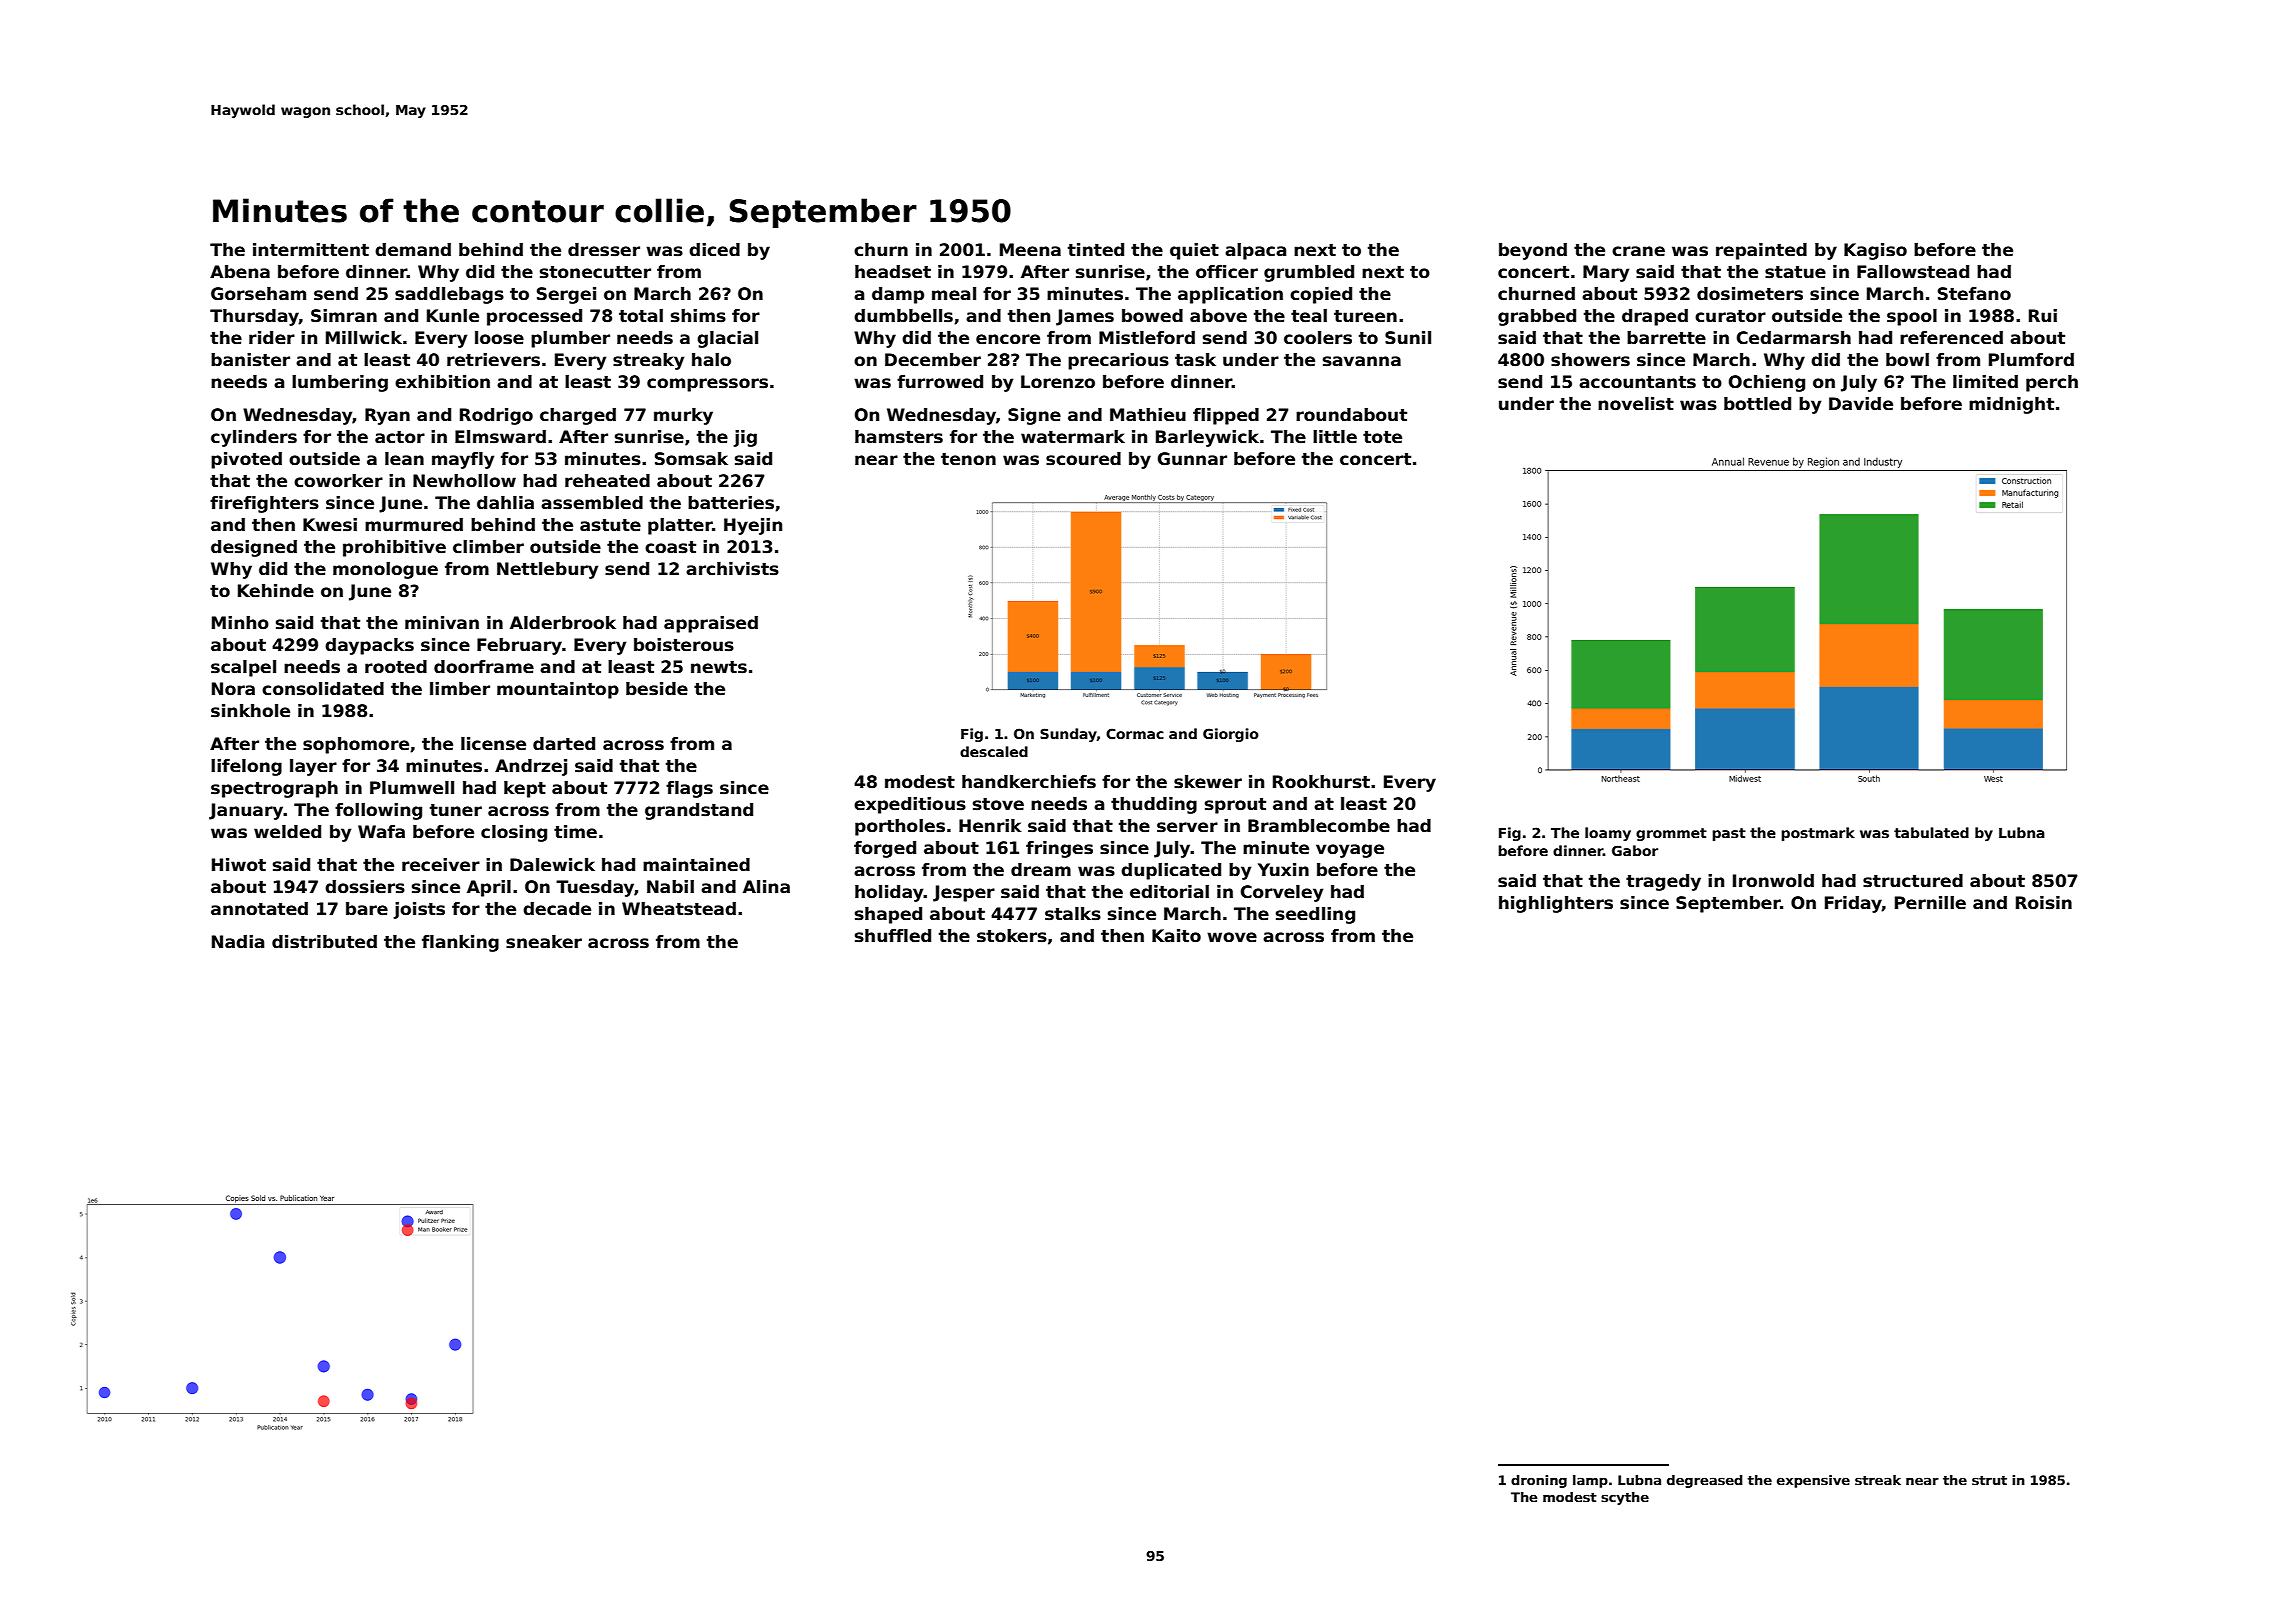 The image size is (2292, 1620). I want to click on Davide, so click(1861, 404).
